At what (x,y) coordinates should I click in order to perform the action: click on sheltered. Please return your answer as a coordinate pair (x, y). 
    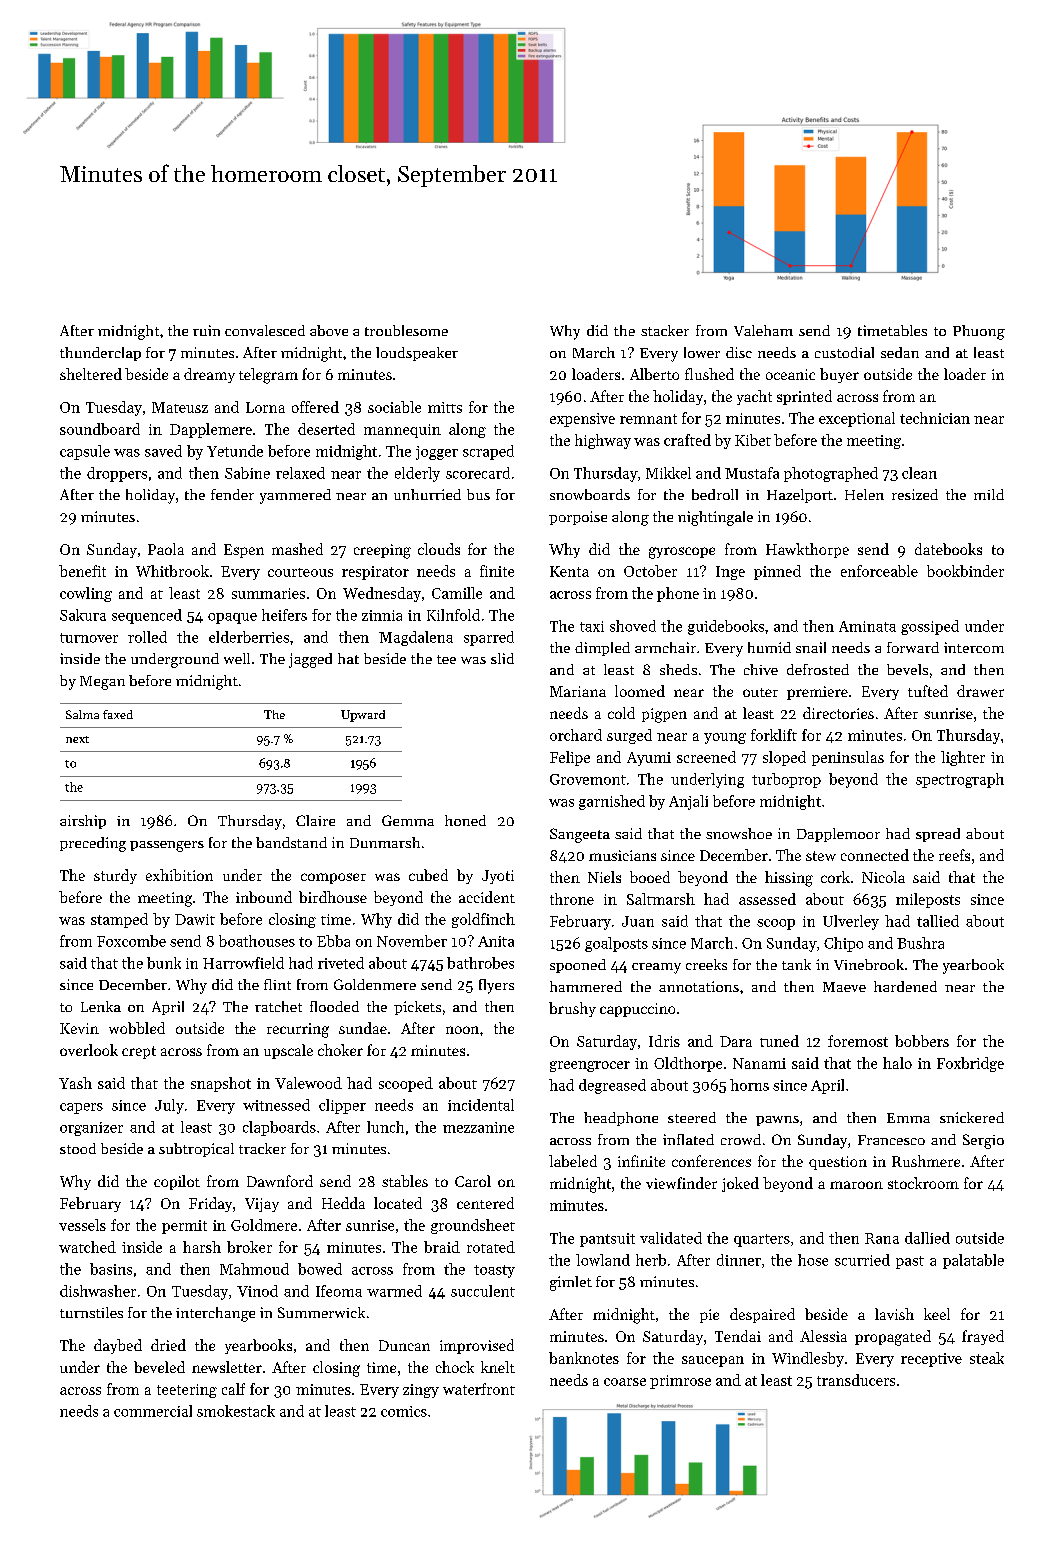
    Looking at the image, I should click on (91, 374).
